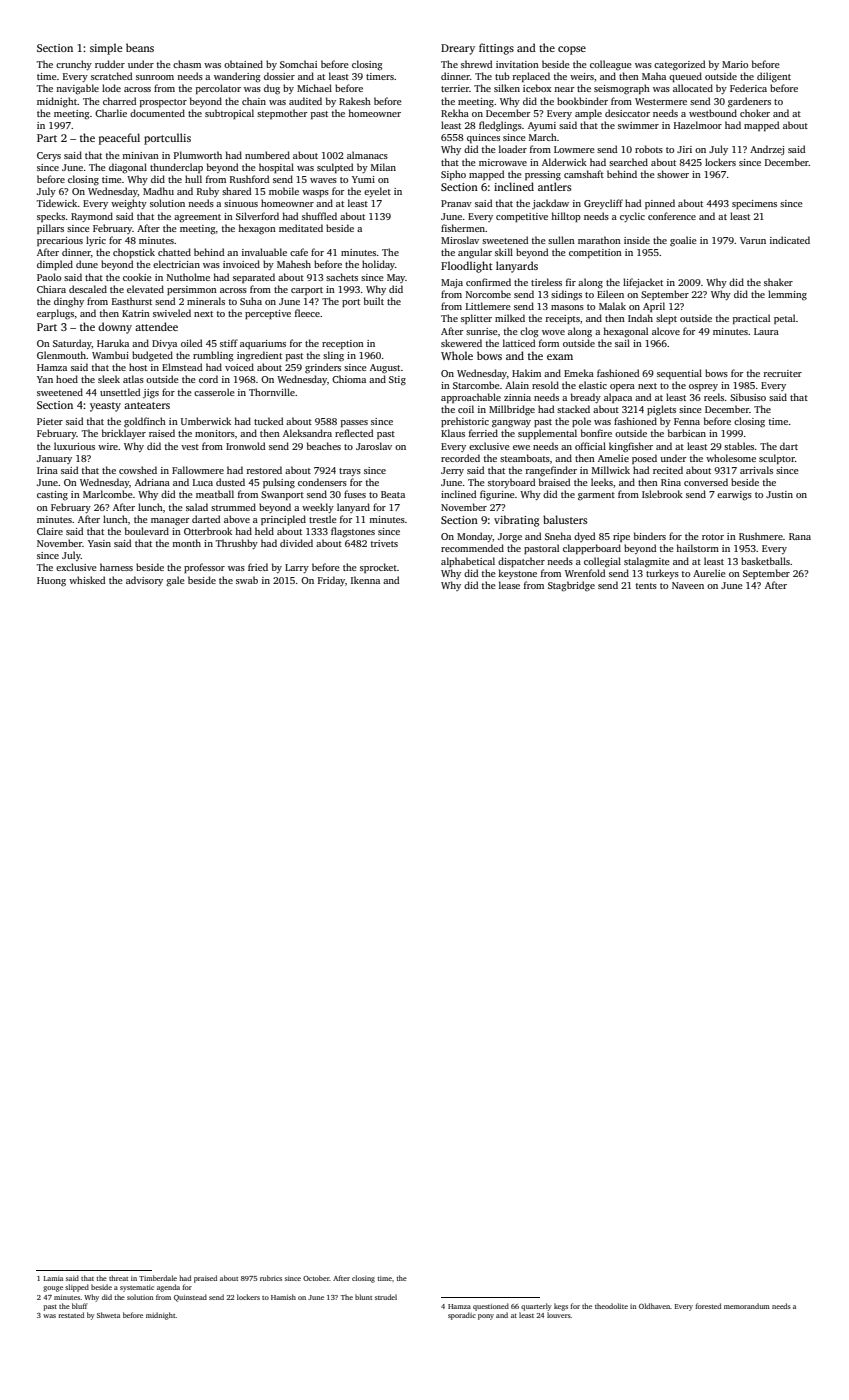 This screenshot has height=1400, width=849. I want to click on strudel, so click(386, 1297).
